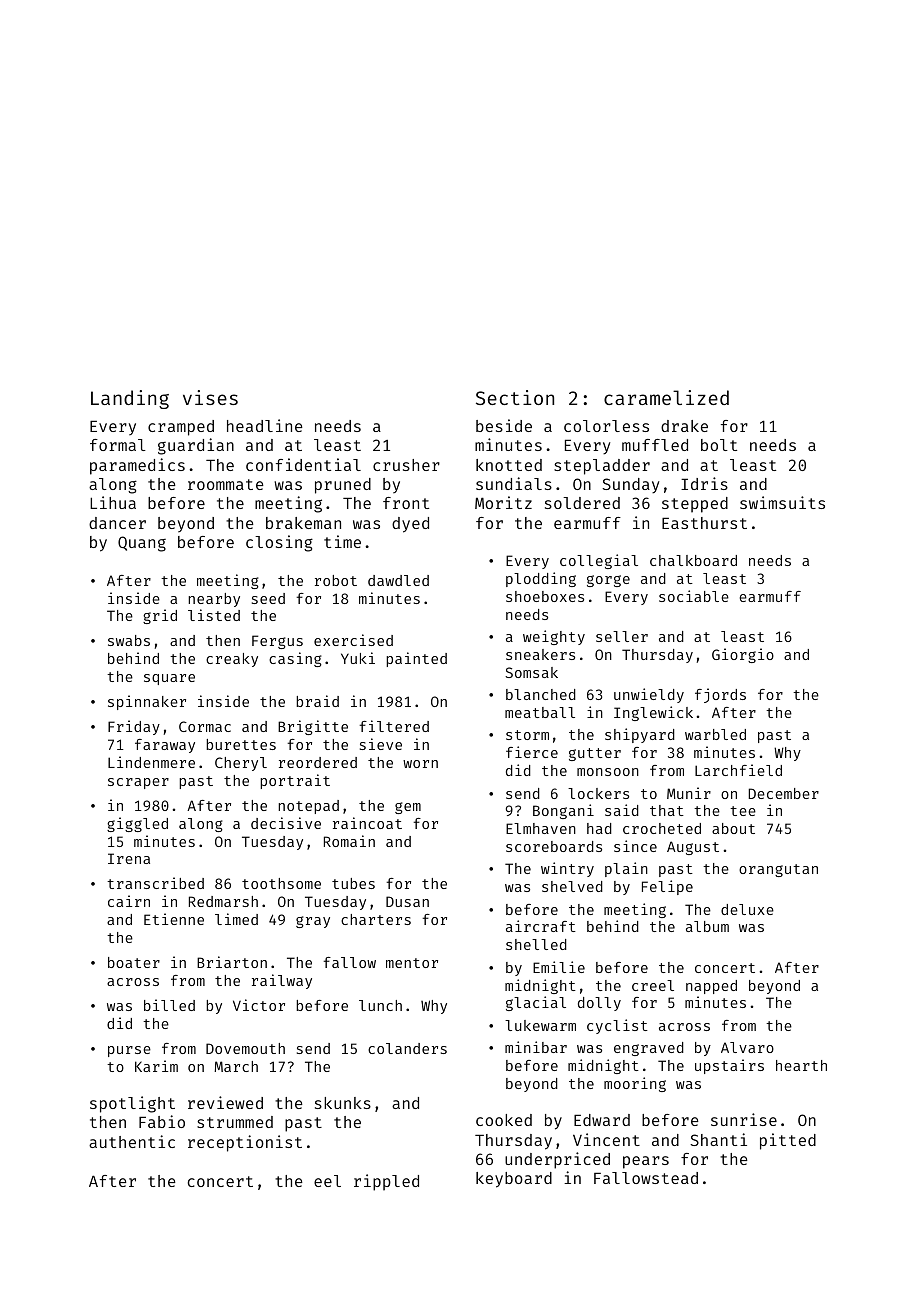  Describe the element at coordinates (210, 397) in the screenshot. I see `vises` at that location.
